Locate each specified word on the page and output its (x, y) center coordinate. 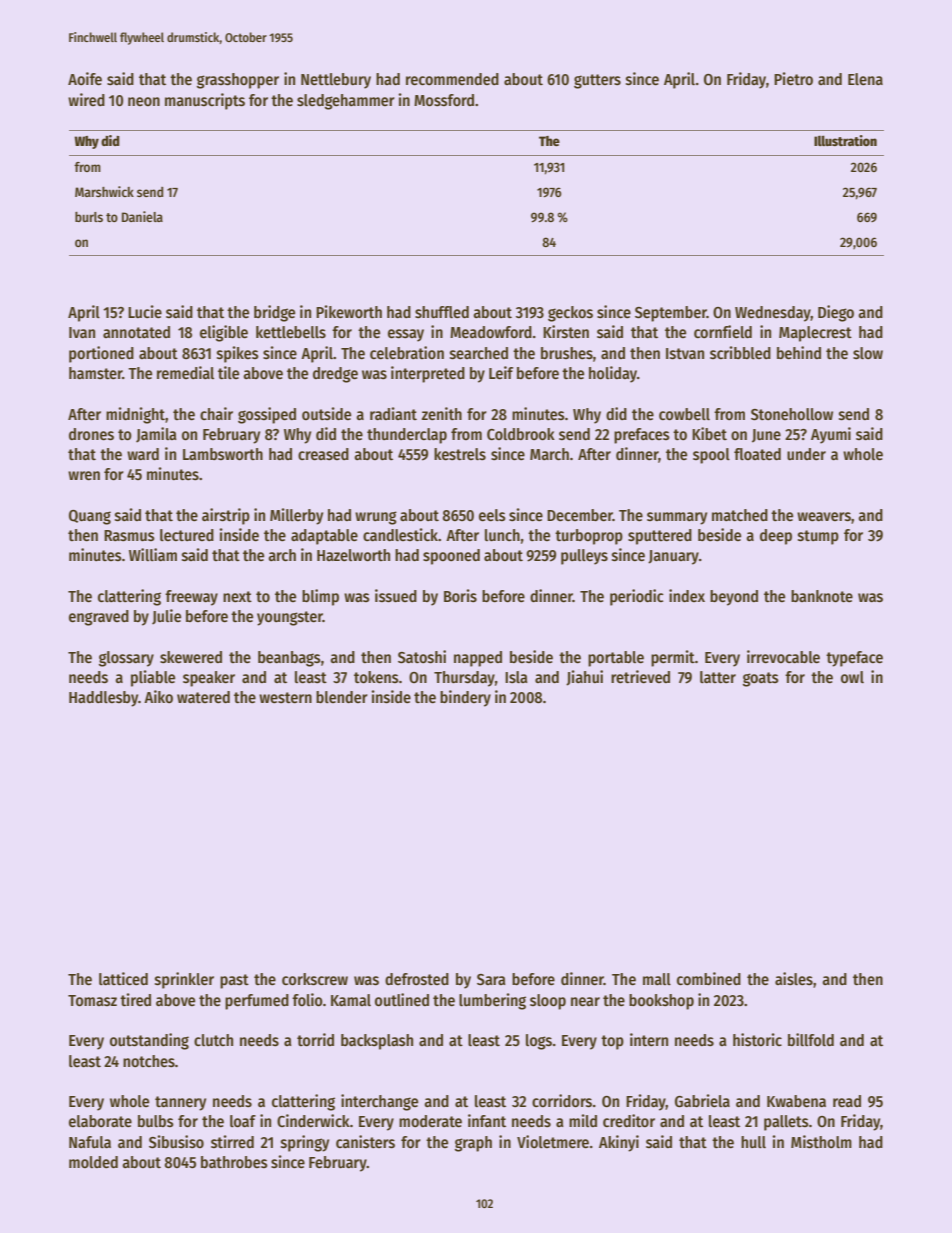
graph (473, 1144)
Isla (516, 677)
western (285, 698)
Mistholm (821, 1142)
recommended (452, 79)
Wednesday (773, 314)
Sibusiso (176, 1142)
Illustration (845, 140)
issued (396, 596)
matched (740, 515)
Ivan (82, 332)
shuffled (442, 312)
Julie (166, 617)
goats (761, 679)
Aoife (85, 79)
